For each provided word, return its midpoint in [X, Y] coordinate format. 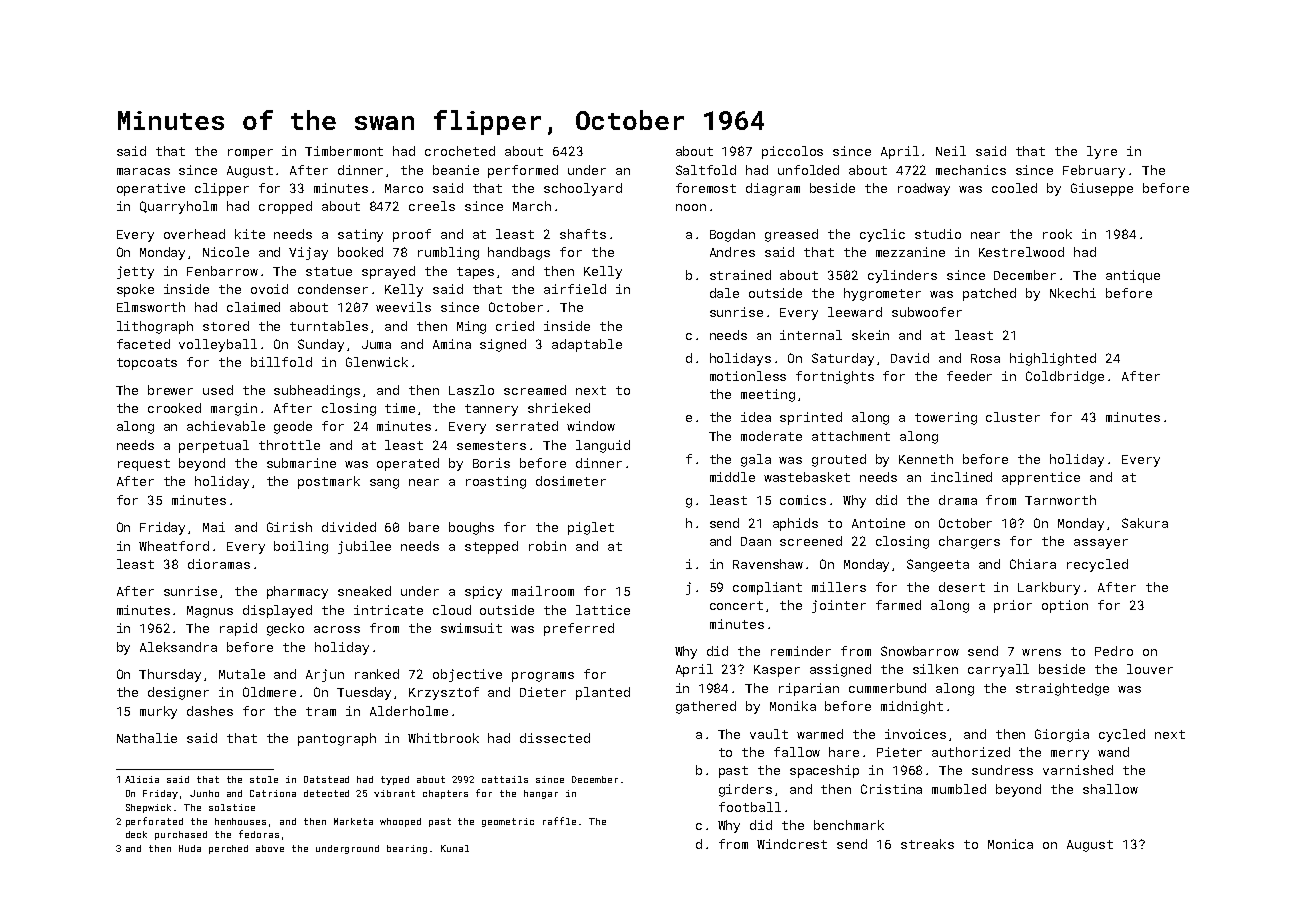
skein [870, 335]
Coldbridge [1065, 377]
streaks [927, 844]
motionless [748, 376]
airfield [575, 289]
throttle [289, 445]
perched [228, 849]
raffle [559, 821]
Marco [404, 188]
